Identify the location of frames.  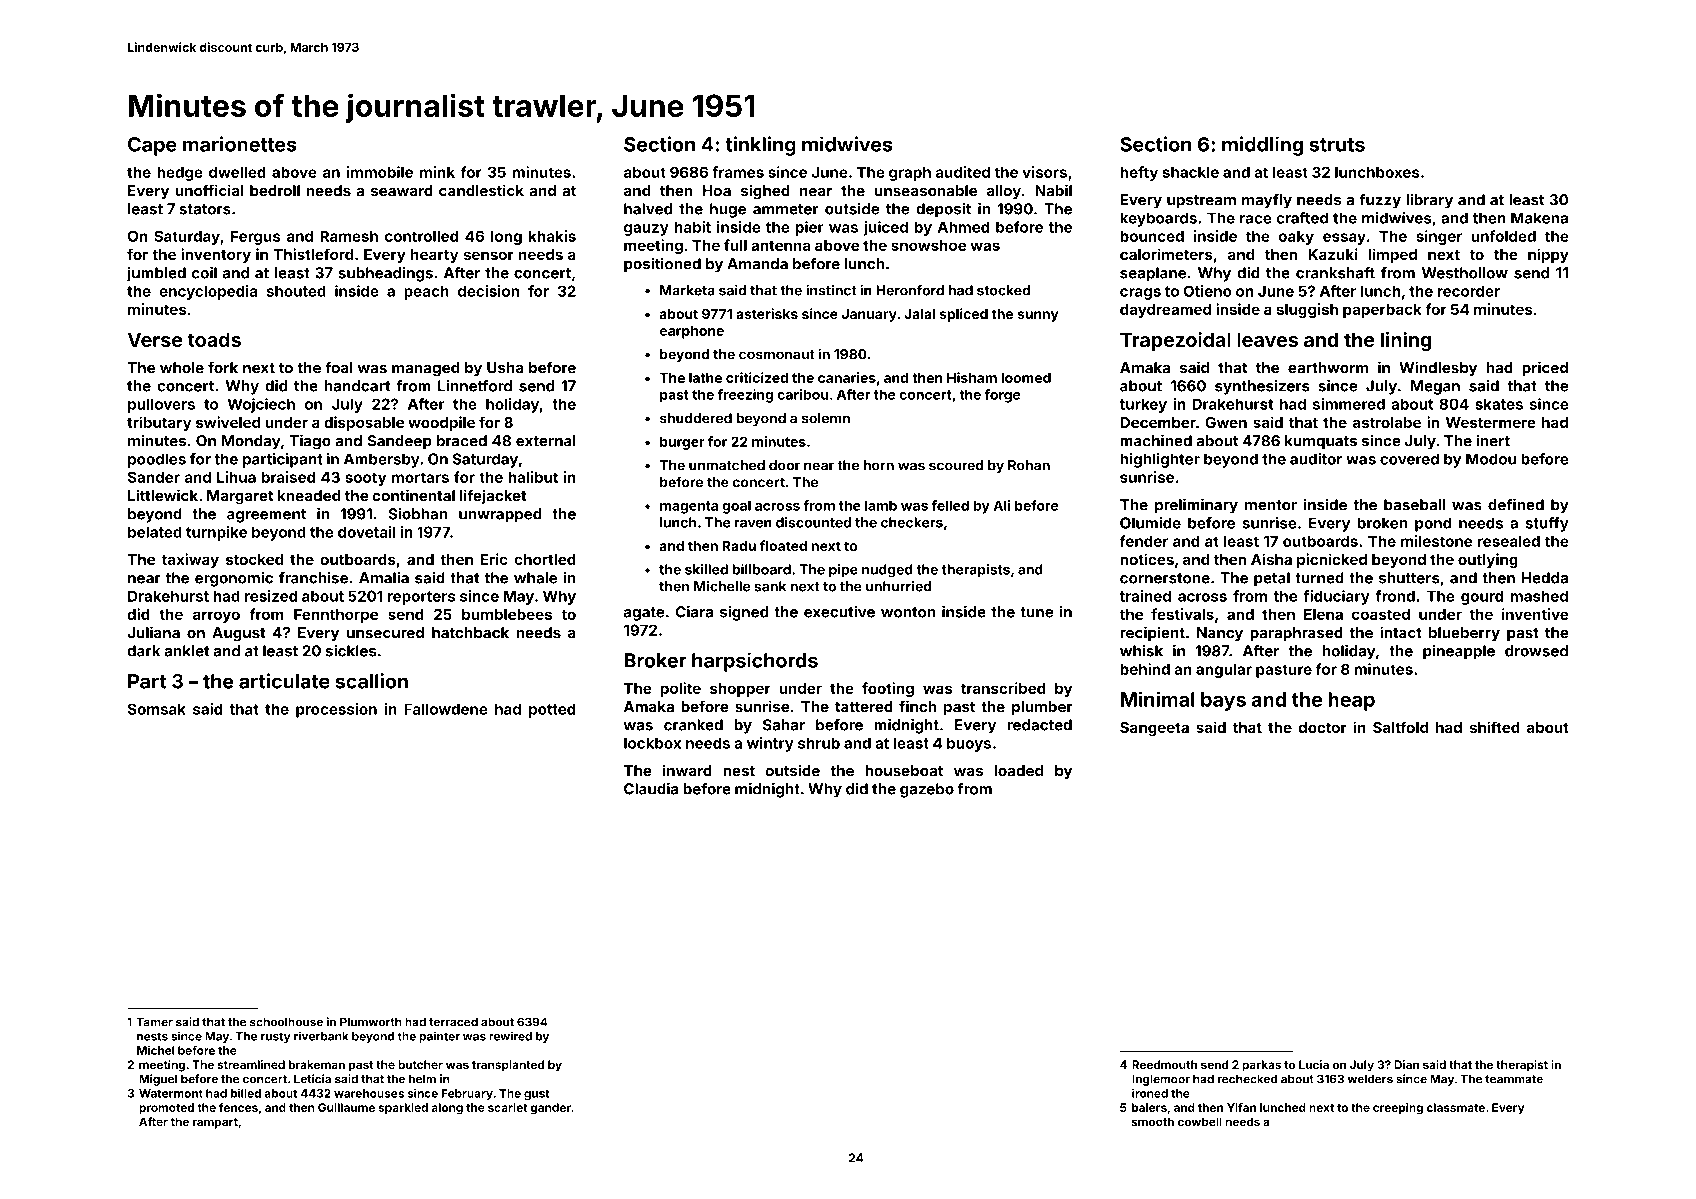
(738, 172).
